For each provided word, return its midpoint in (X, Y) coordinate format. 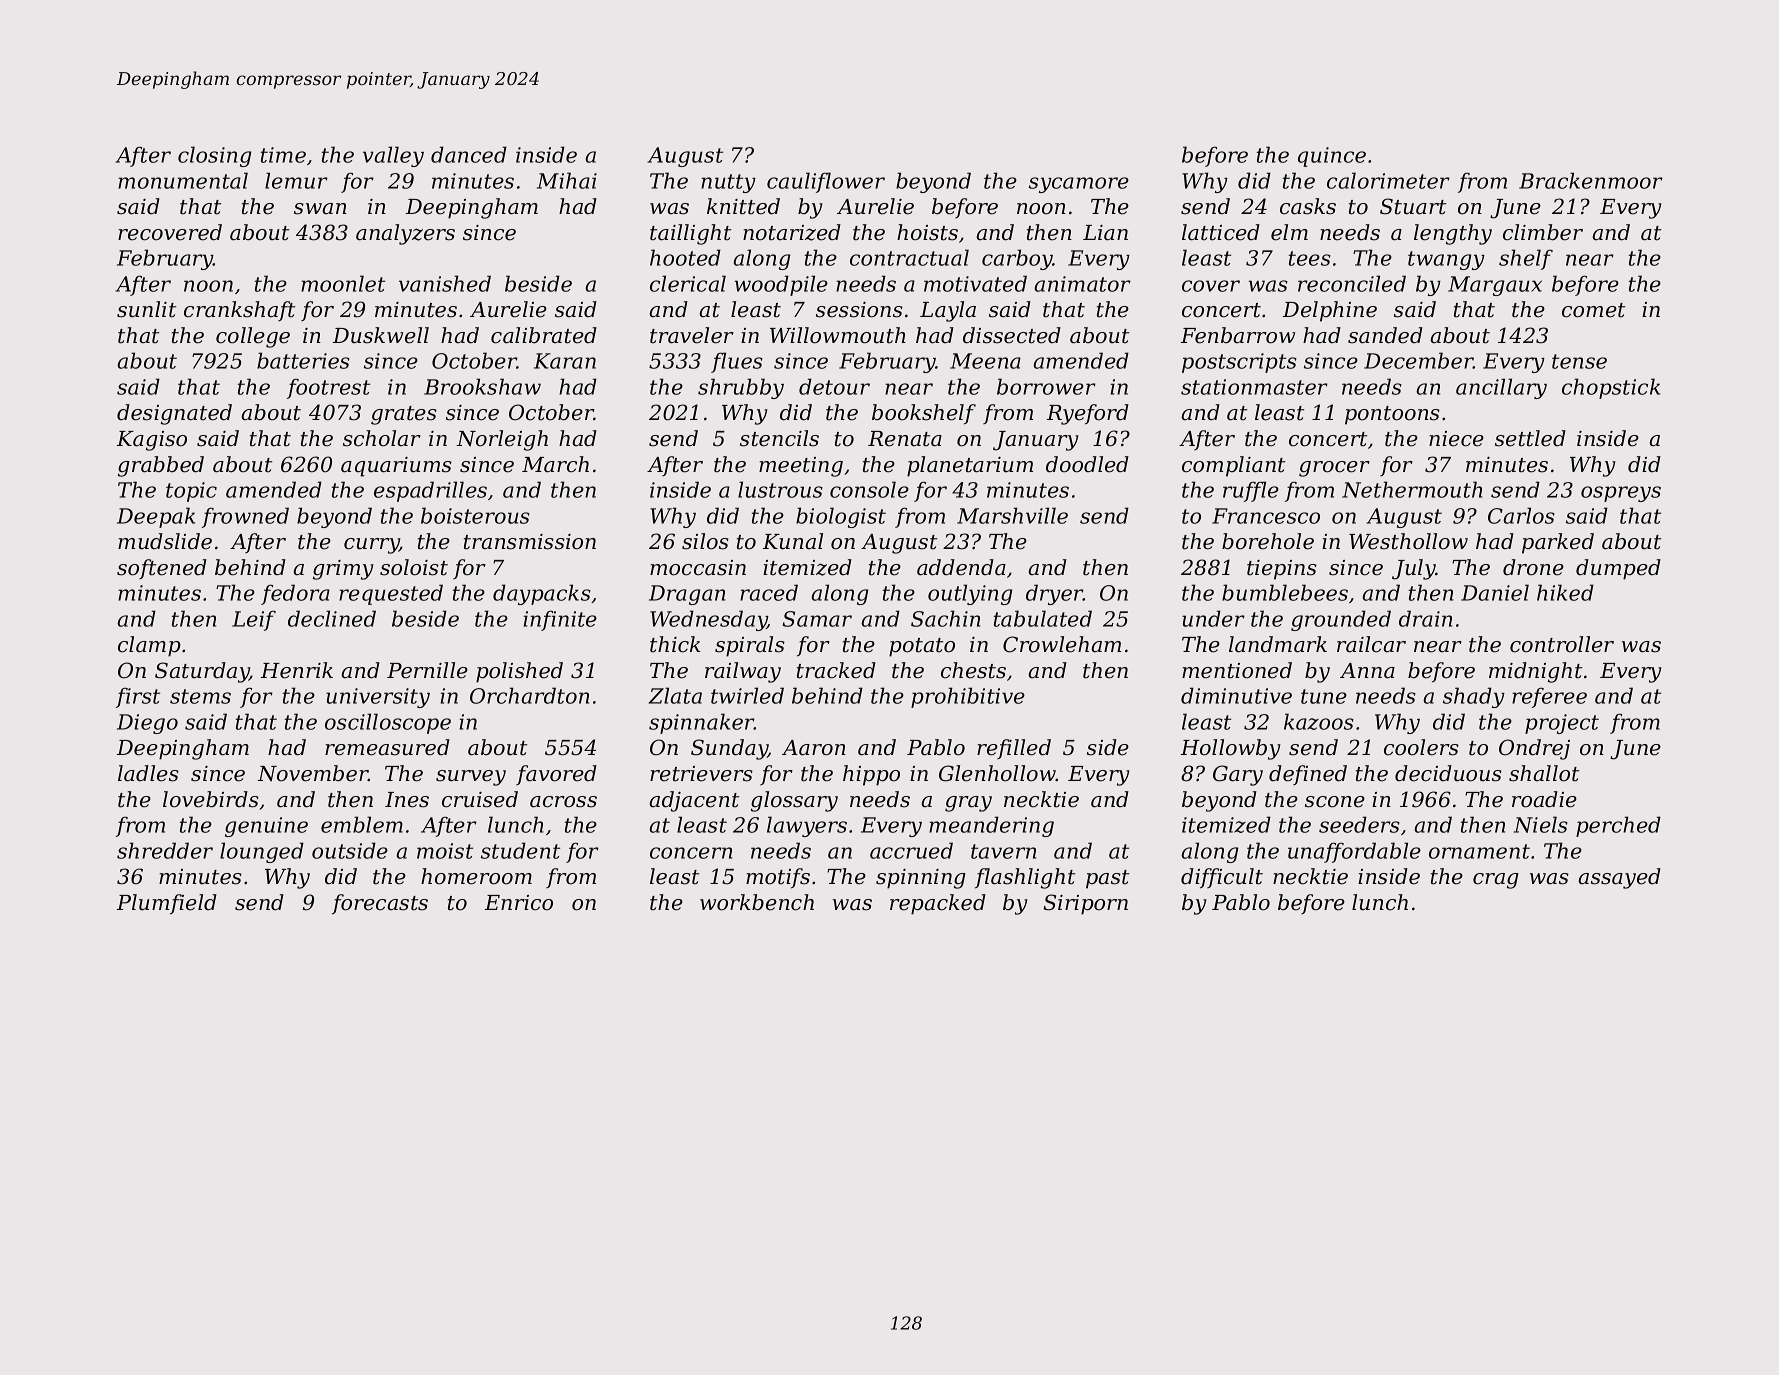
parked (1558, 543)
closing (215, 156)
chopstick (1611, 388)
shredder (165, 850)
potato (922, 647)
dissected (1012, 335)
